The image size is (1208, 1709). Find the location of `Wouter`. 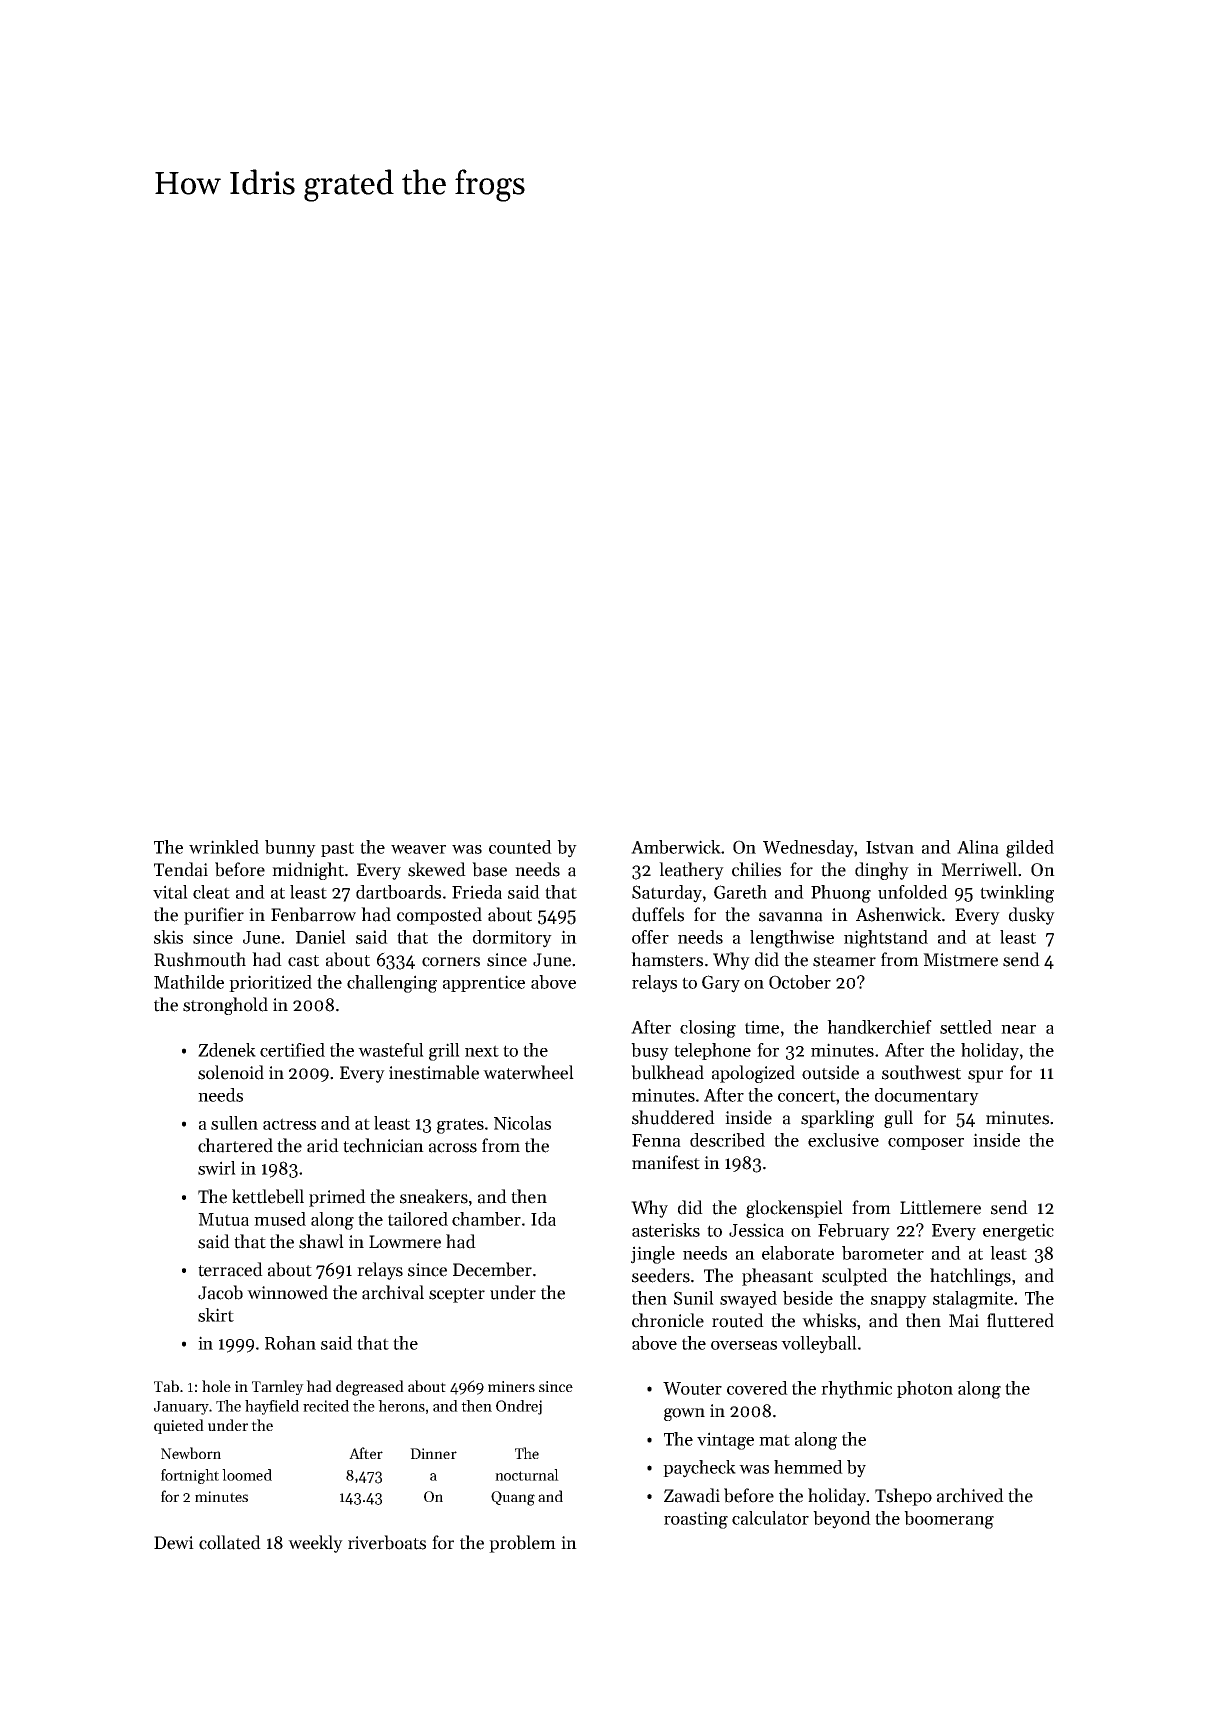

Wouter is located at coordinates (692, 1388).
